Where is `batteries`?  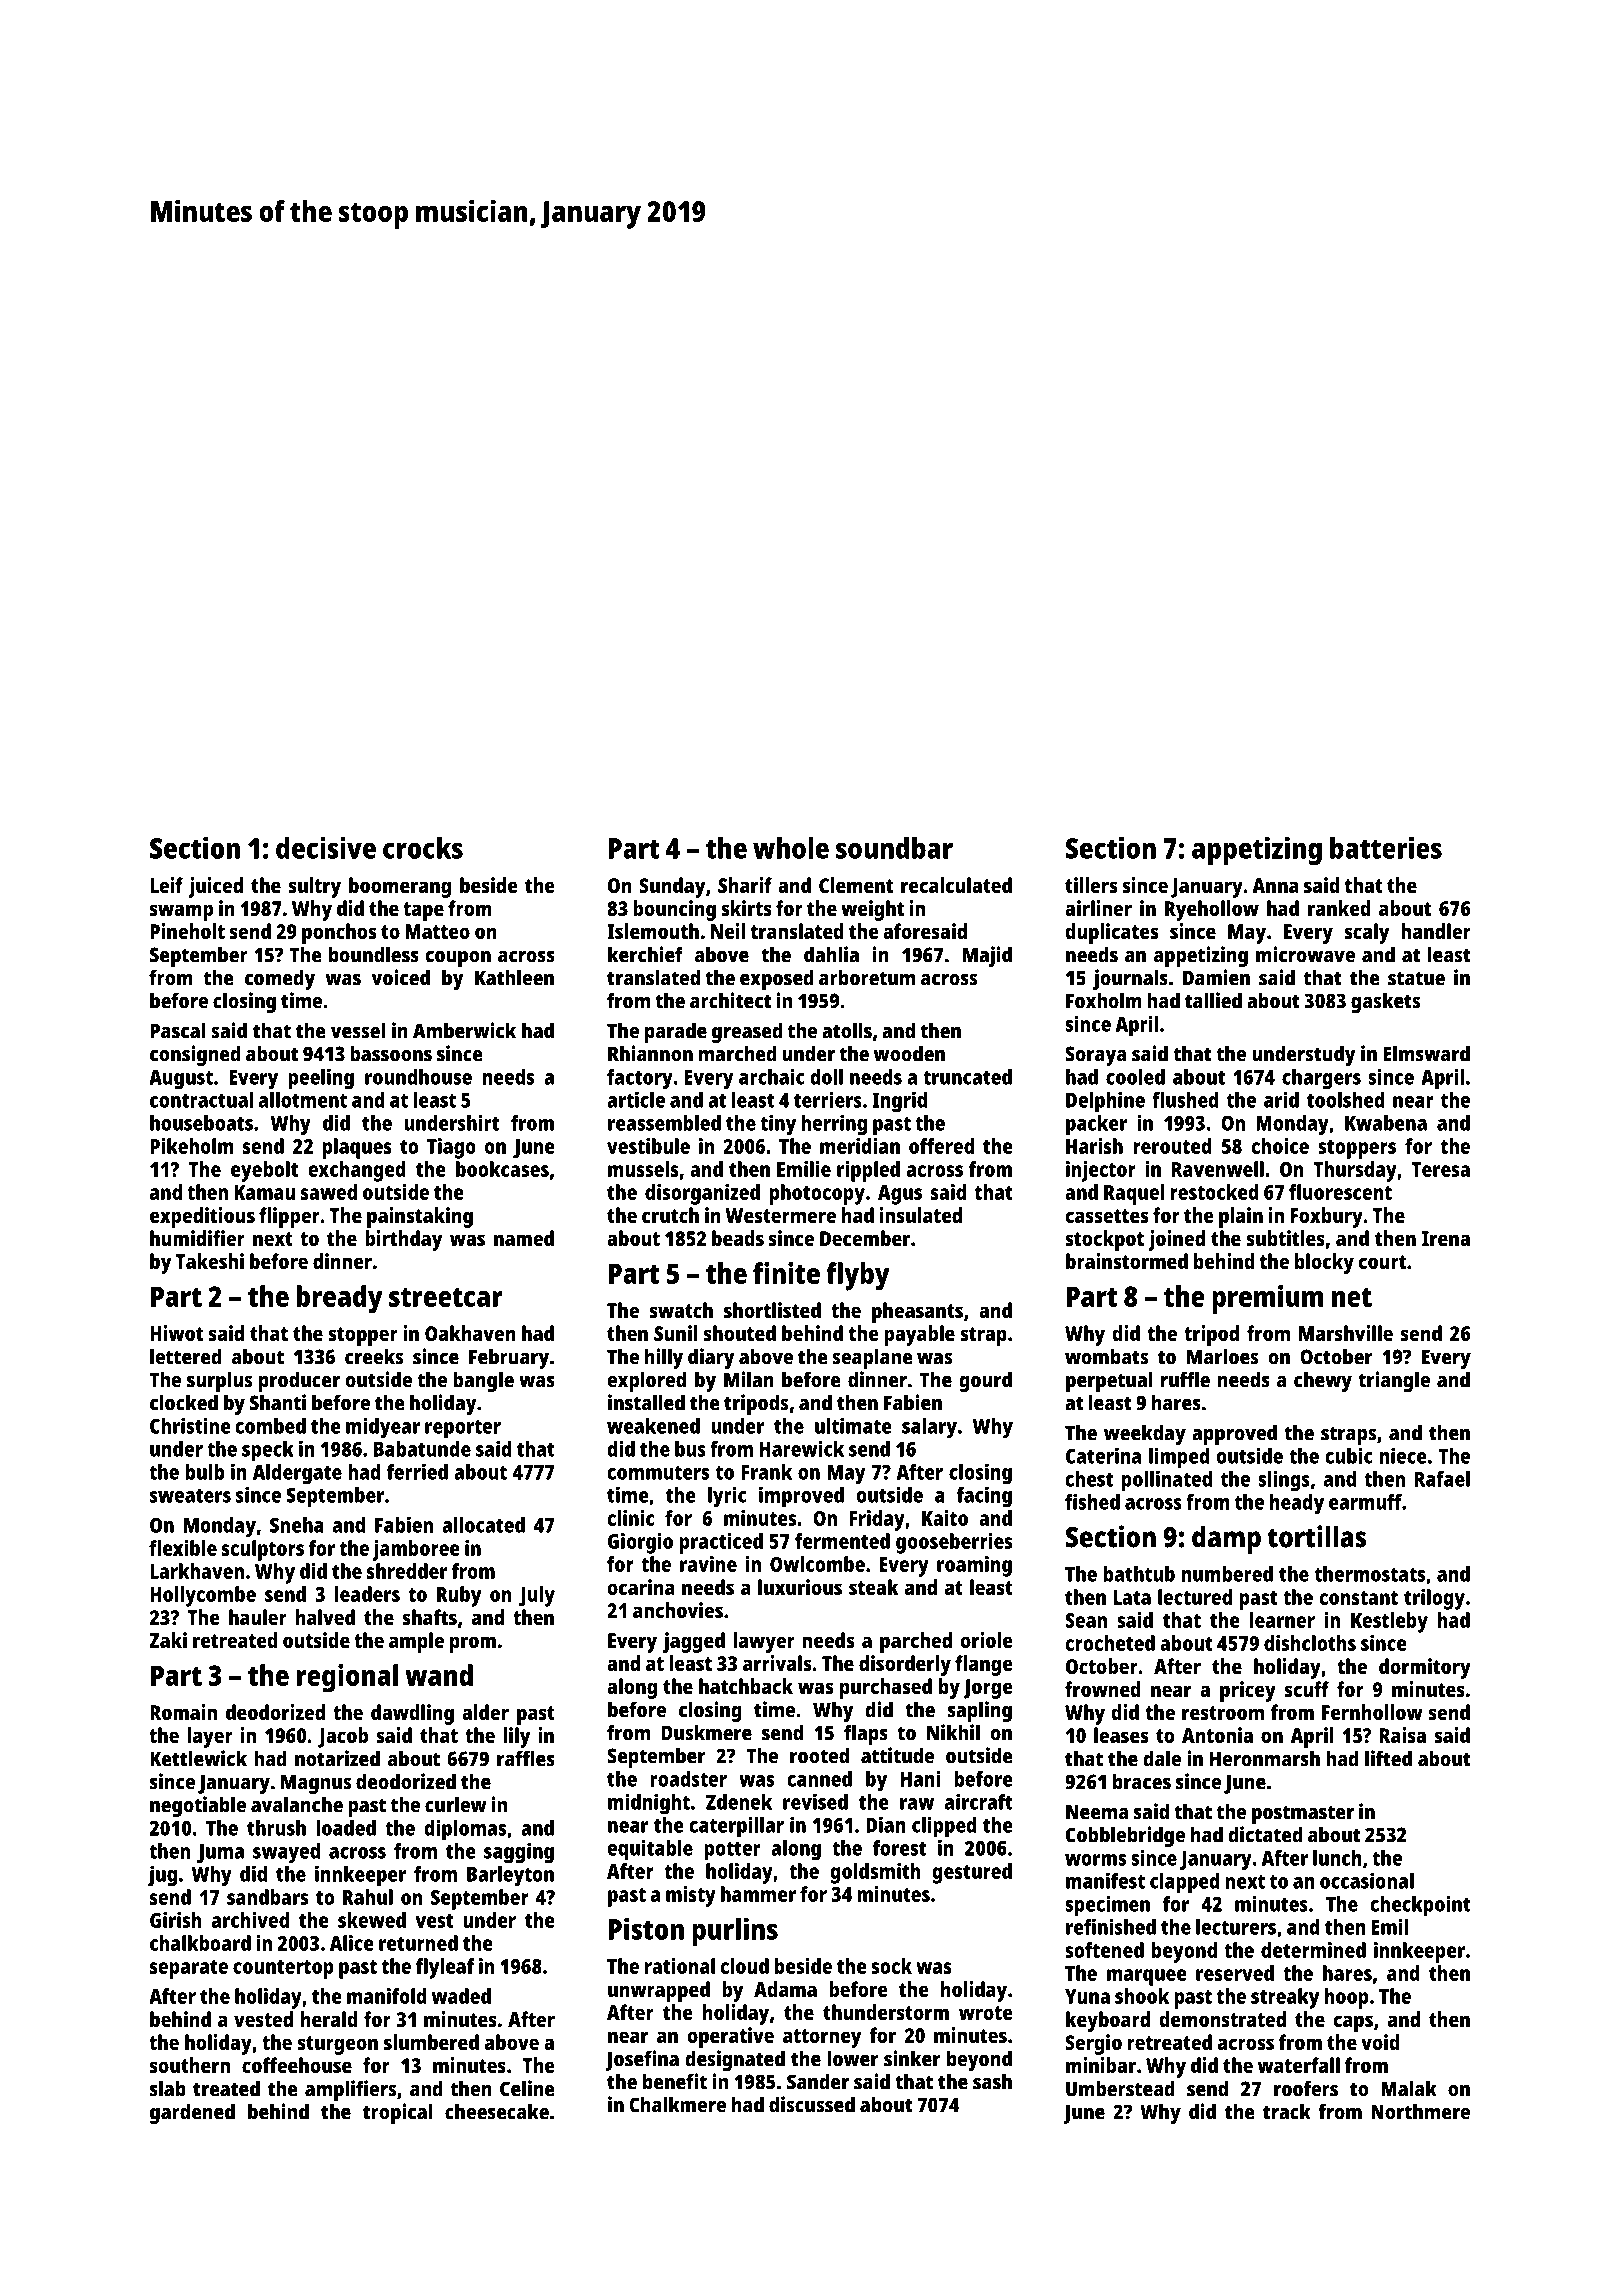 batteries is located at coordinates (1386, 848).
